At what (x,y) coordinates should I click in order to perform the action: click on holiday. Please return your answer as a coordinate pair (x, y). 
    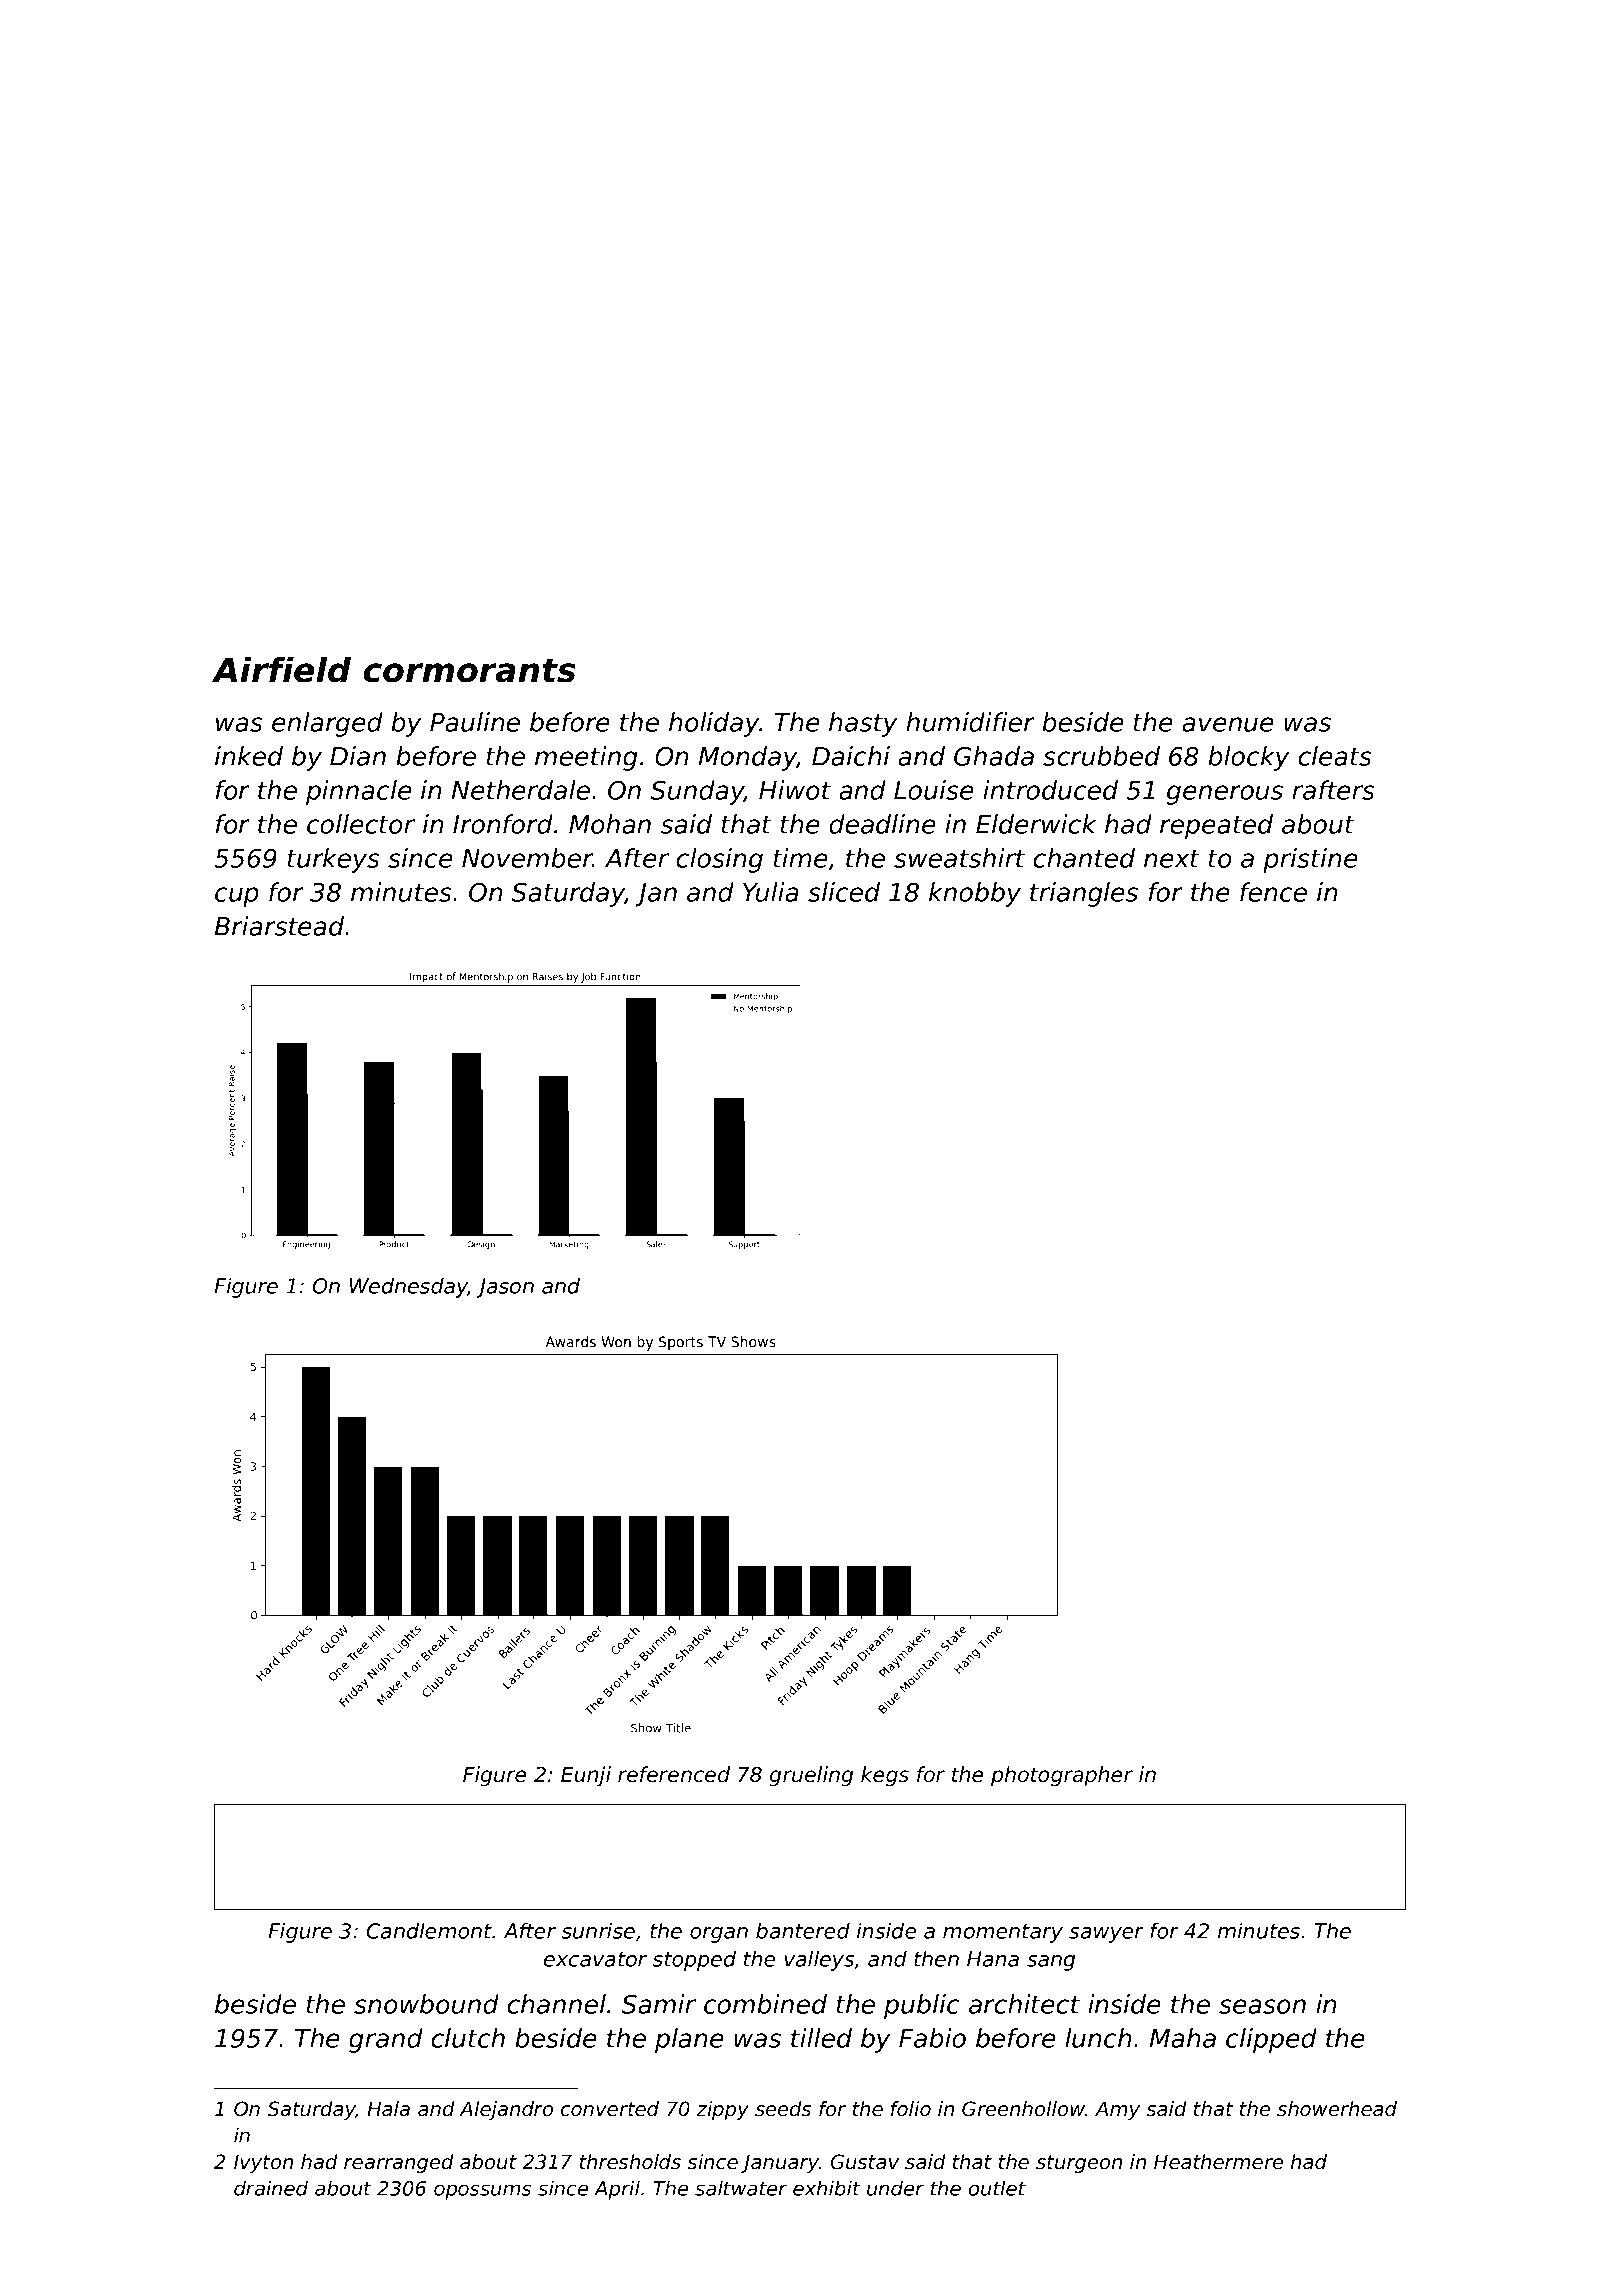
    Looking at the image, I should click on (714, 724).
